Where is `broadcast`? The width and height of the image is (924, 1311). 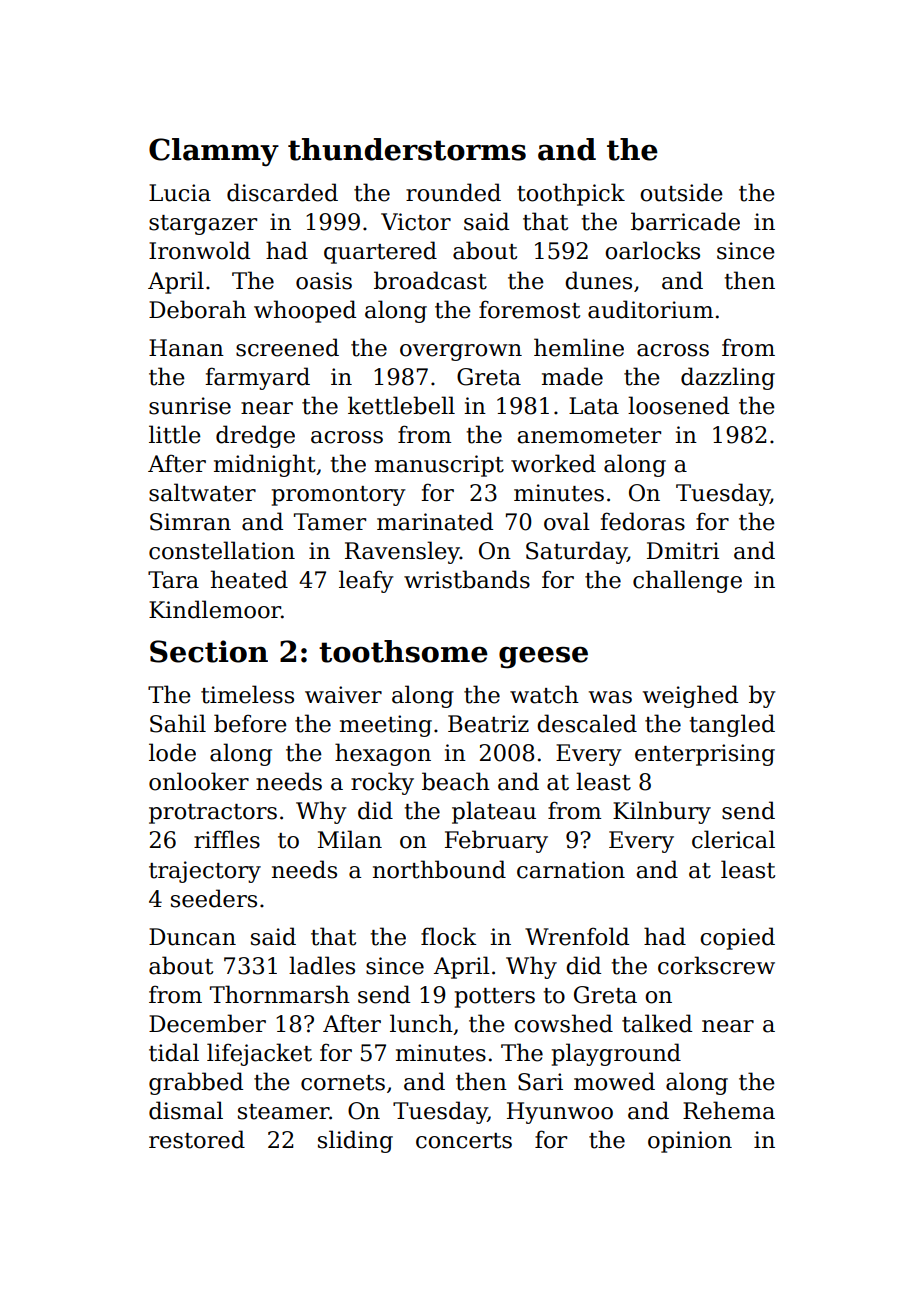 broadcast is located at coordinates (430, 280).
